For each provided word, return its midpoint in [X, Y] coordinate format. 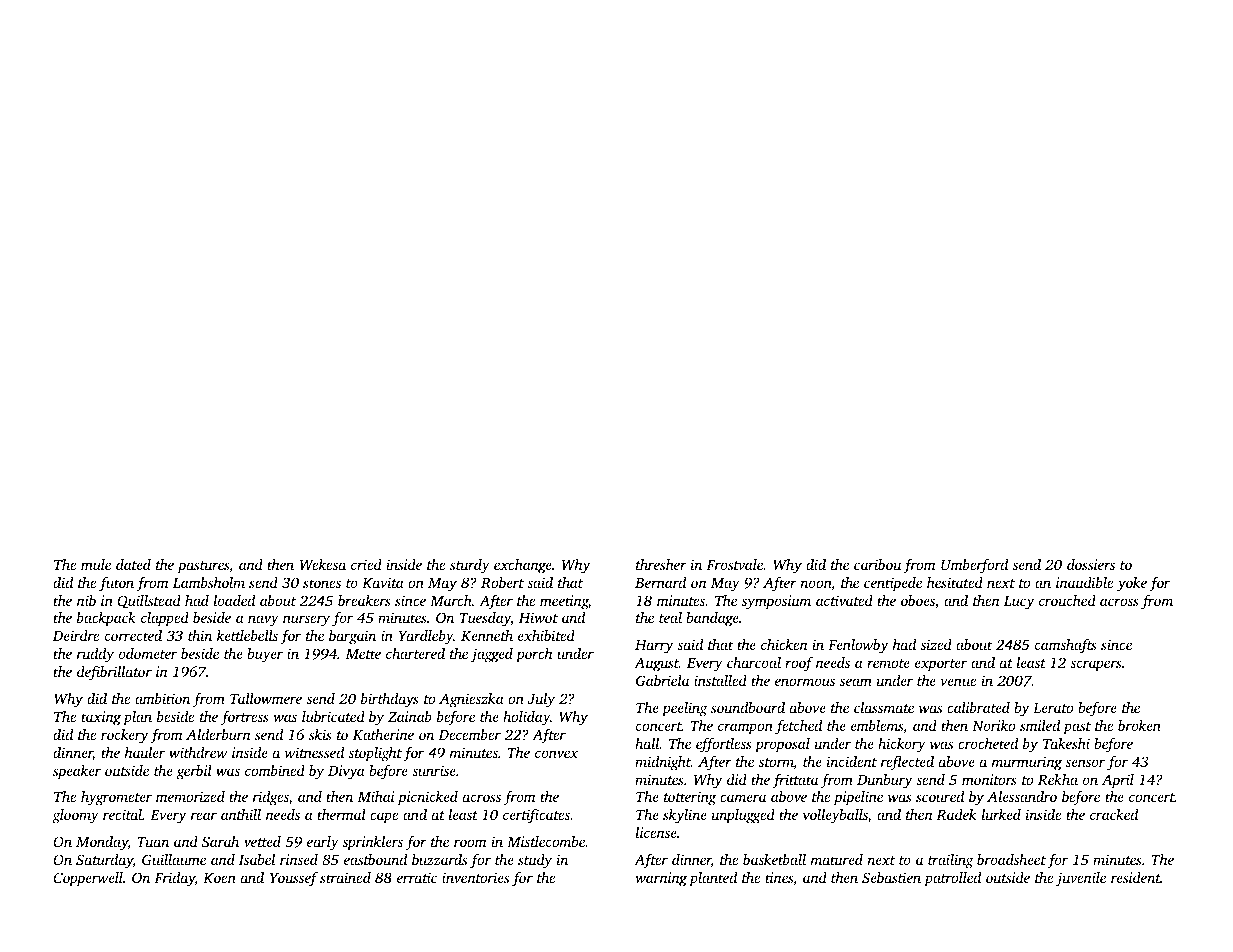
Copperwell [88, 879]
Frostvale [734, 564]
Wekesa [323, 564]
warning [661, 879]
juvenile [1081, 879]
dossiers [1091, 564]
